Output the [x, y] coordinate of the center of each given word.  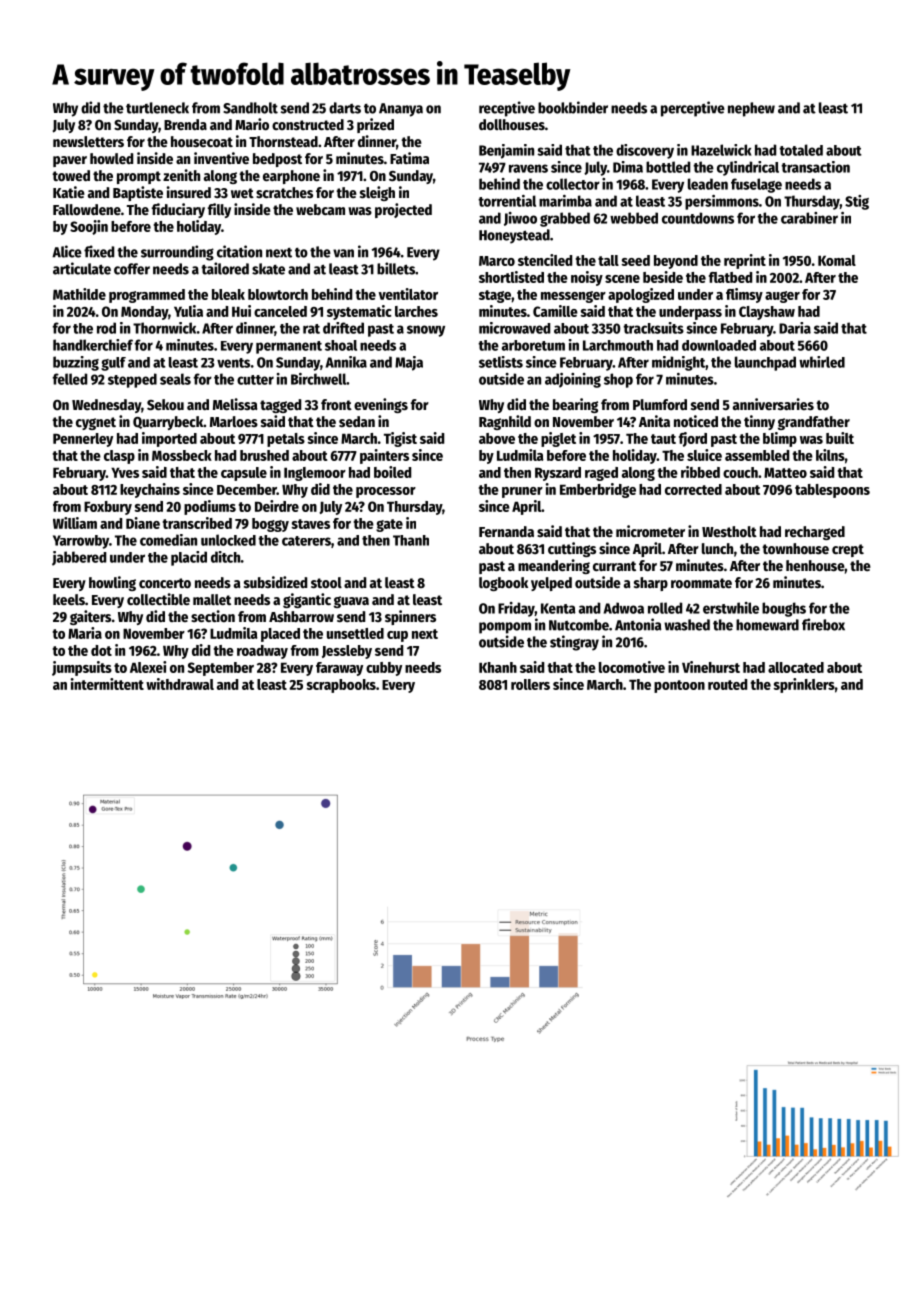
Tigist [400, 439]
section [213, 616]
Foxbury [108, 508]
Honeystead [514, 236]
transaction [815, 167]
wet [242, 193]
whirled [822, 362]
